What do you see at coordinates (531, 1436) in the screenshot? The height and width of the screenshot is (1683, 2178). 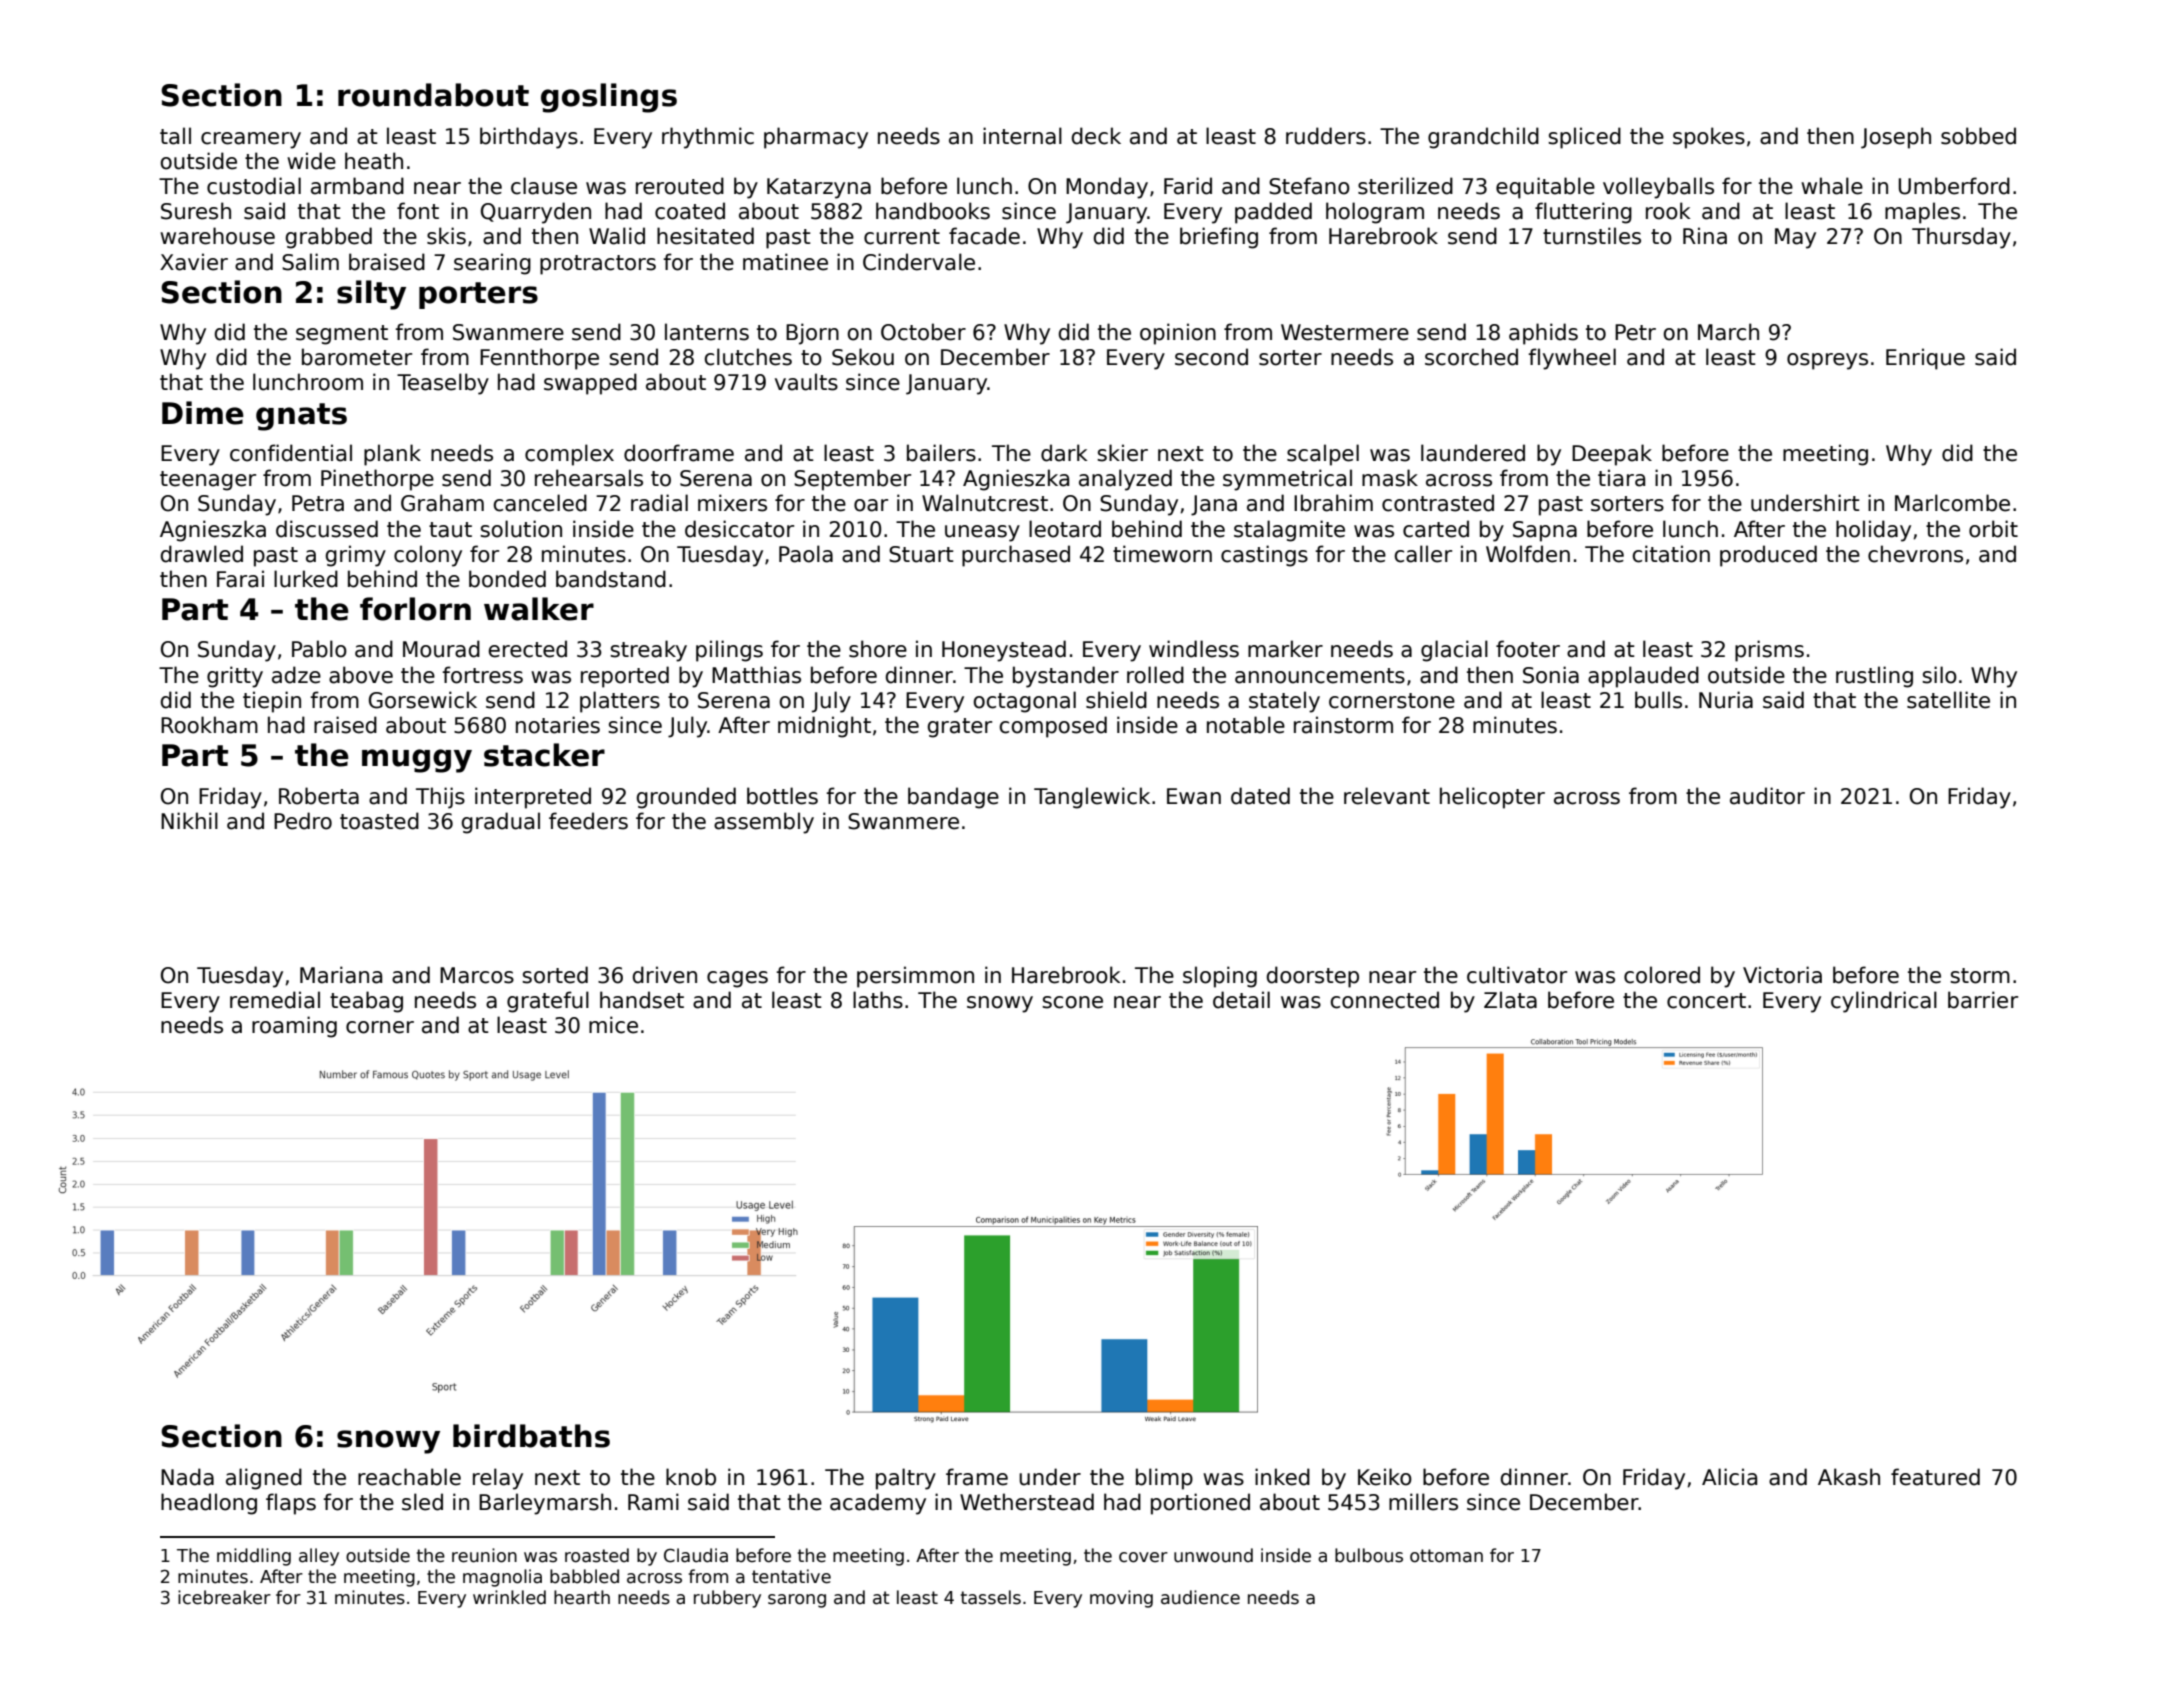 I see `birdbaths` at bounding box center [531, 1436].
